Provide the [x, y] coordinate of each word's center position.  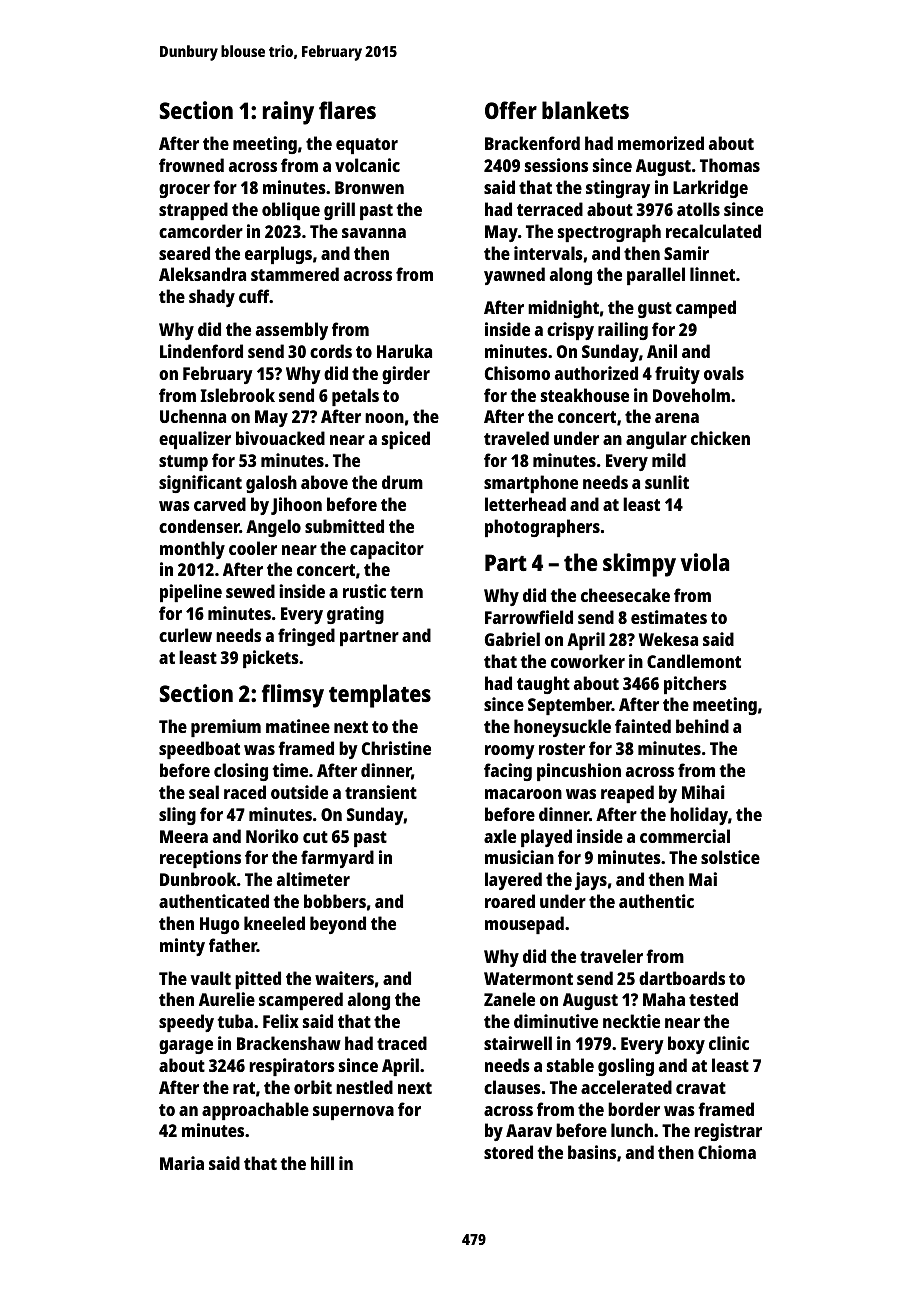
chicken [720, 438]
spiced [406, 440]
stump [183, 463]
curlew [185, 635]
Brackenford [532, 143]
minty [182, 947]
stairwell [518, 1043]
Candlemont [694, 661]
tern [406, 592]
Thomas [730, 165]
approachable [255, 1111]
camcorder [201, 231]
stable [570, 1065]
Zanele [509, 999]
